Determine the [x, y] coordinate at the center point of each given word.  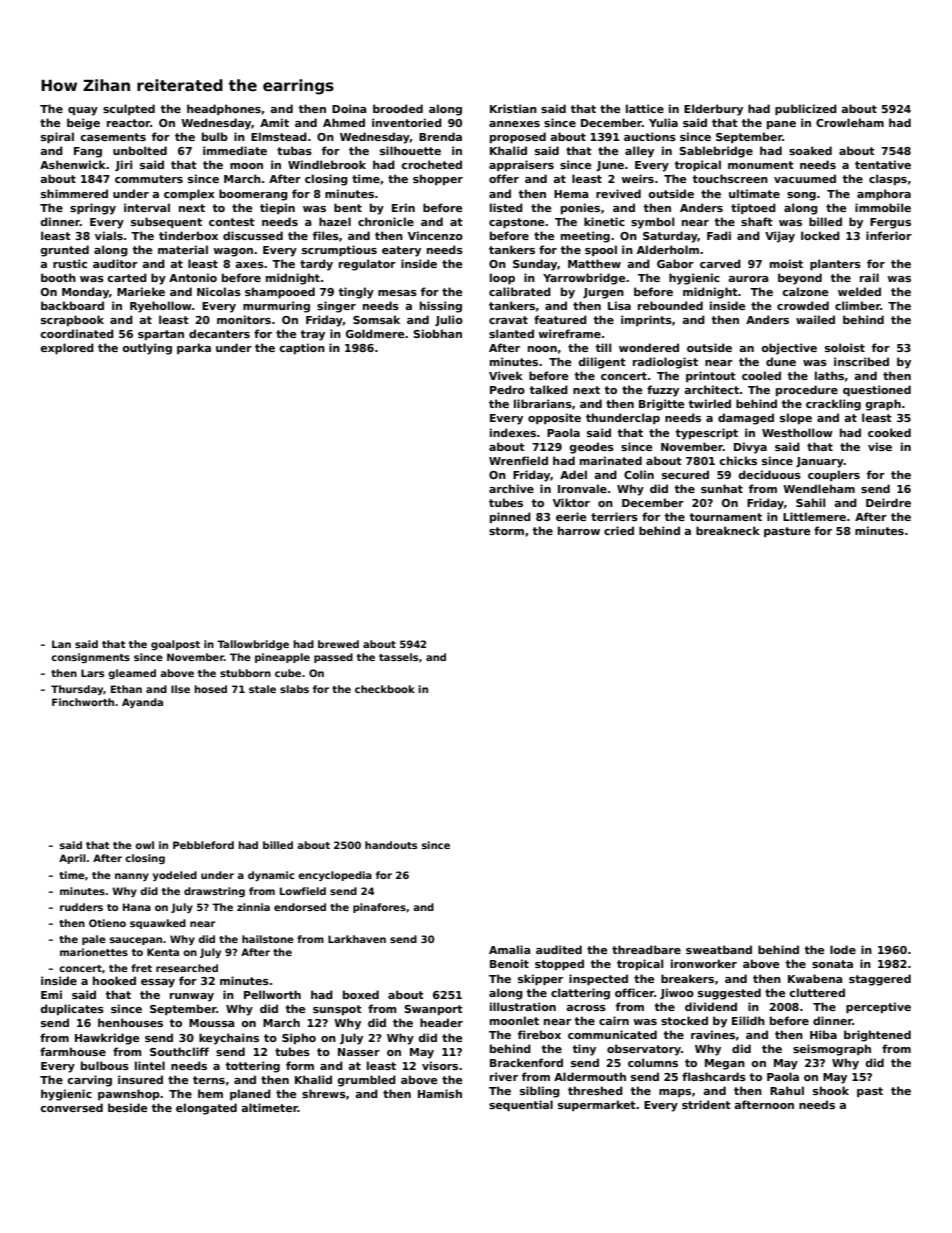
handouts [391, 845]
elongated [206, 1109]
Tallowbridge [253, 645]
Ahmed [344, 122]
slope [796, 418]
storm [506, 531]
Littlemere [814, 516]
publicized [806, 109]
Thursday [77, 690]
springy [93, 209]
